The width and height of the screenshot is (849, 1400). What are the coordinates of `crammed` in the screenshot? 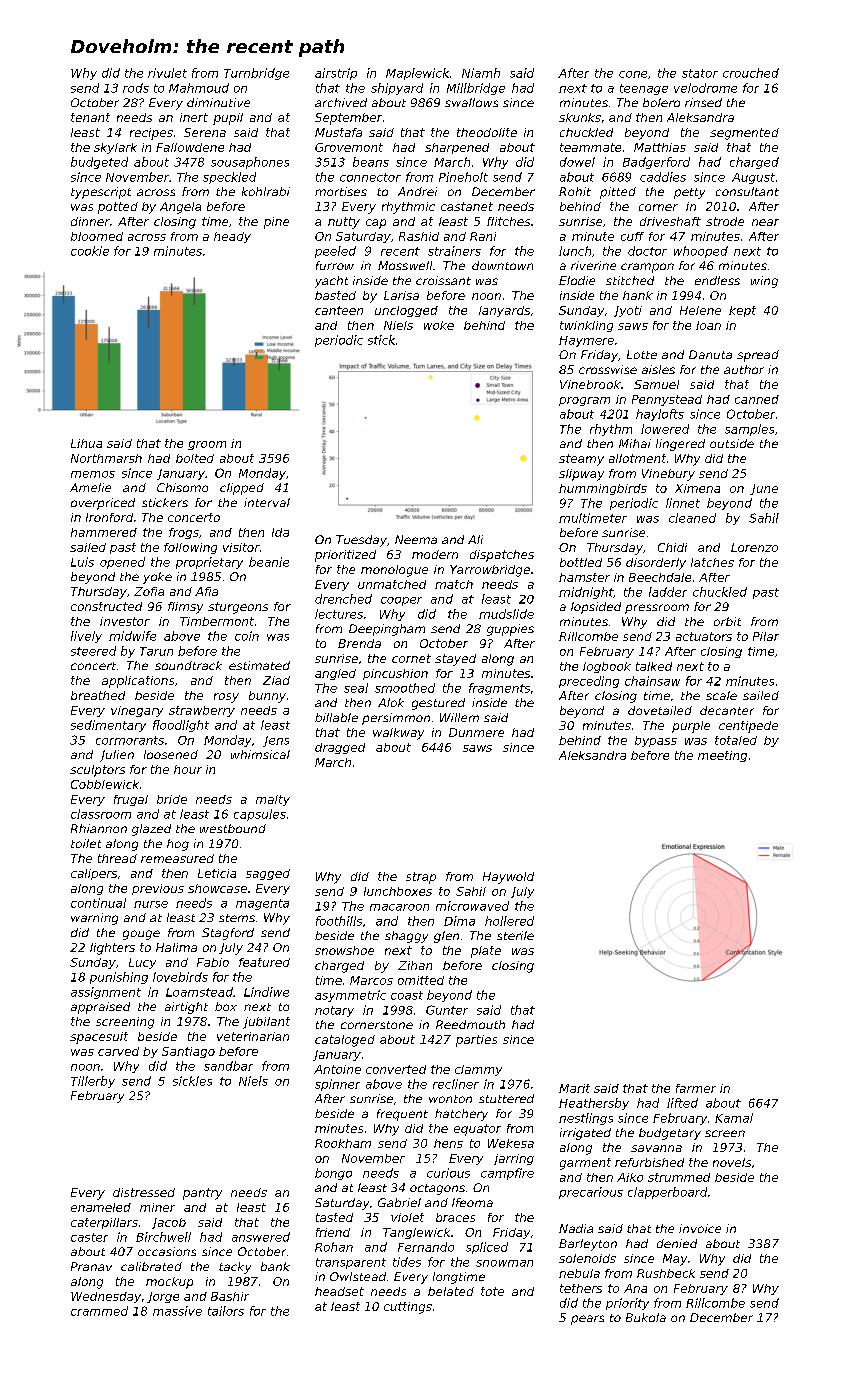 It's located at (99, 1311).
